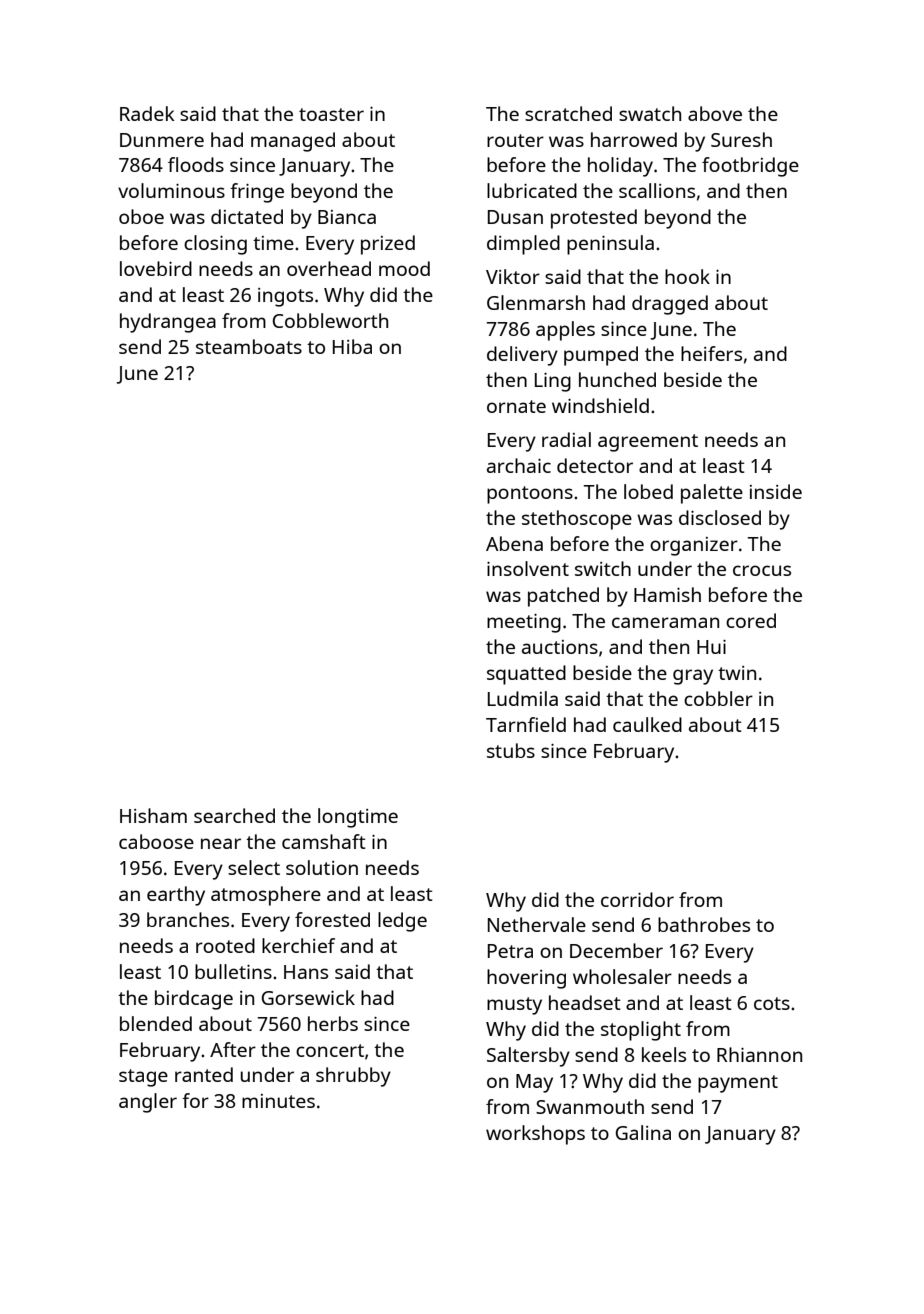 Image resolution: width=924 pixels, height=1314 pixels. What do you see at coordinates (168, 323) in the screenshot?
I see `hydrangea` at bounding box center [168, 323].
